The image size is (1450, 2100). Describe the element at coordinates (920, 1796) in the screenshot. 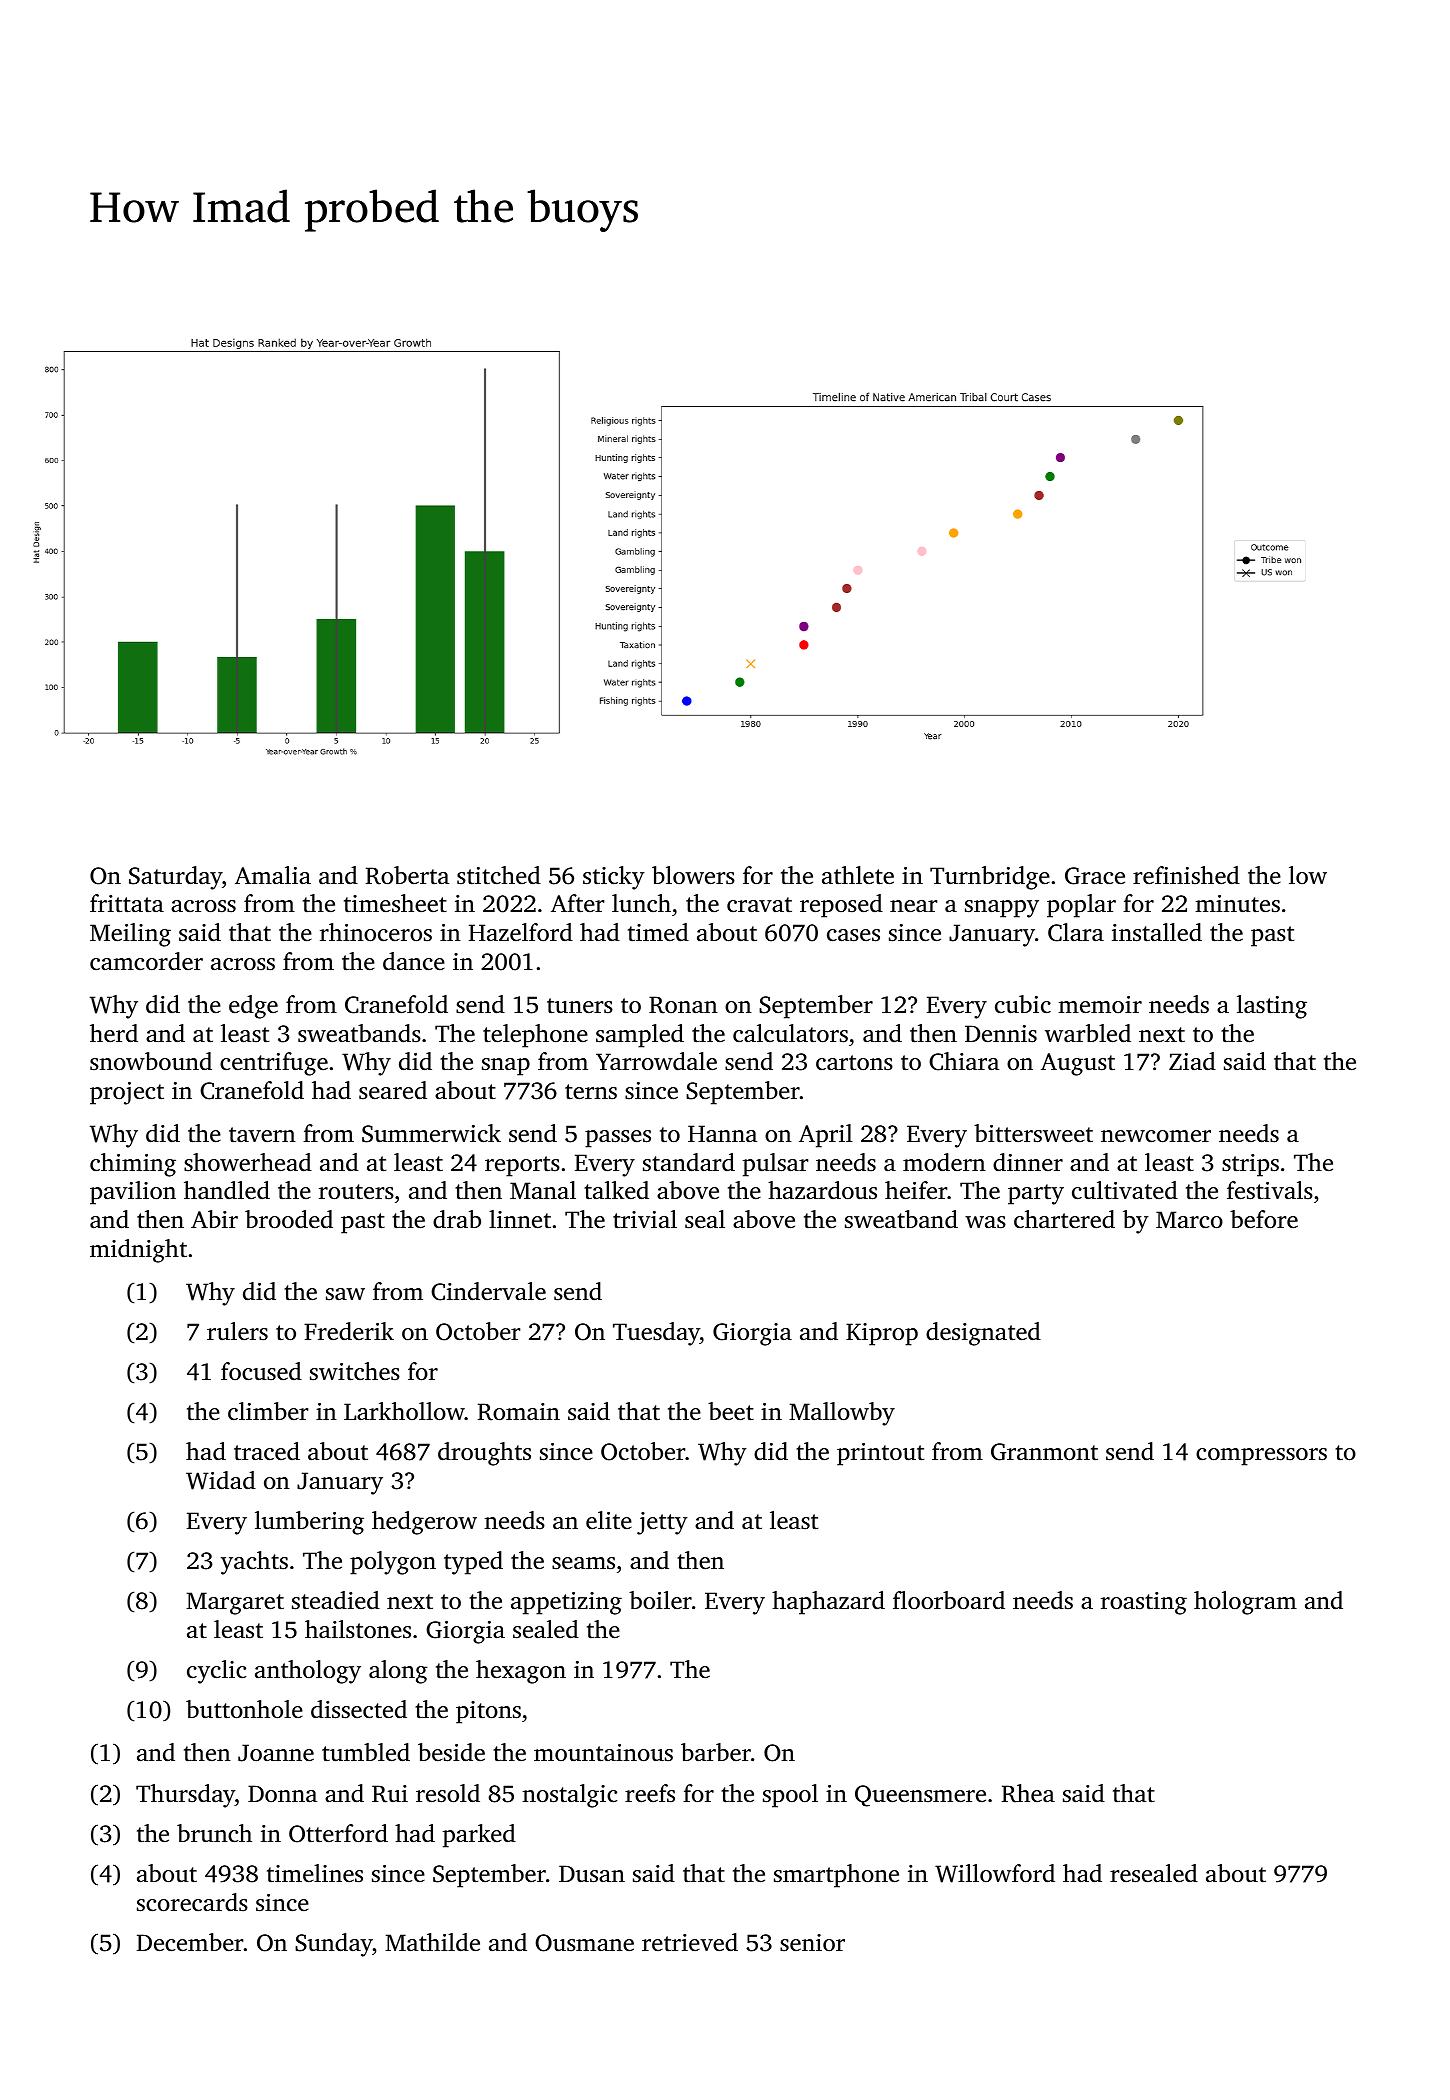

I see `Queensmere` at that location.
